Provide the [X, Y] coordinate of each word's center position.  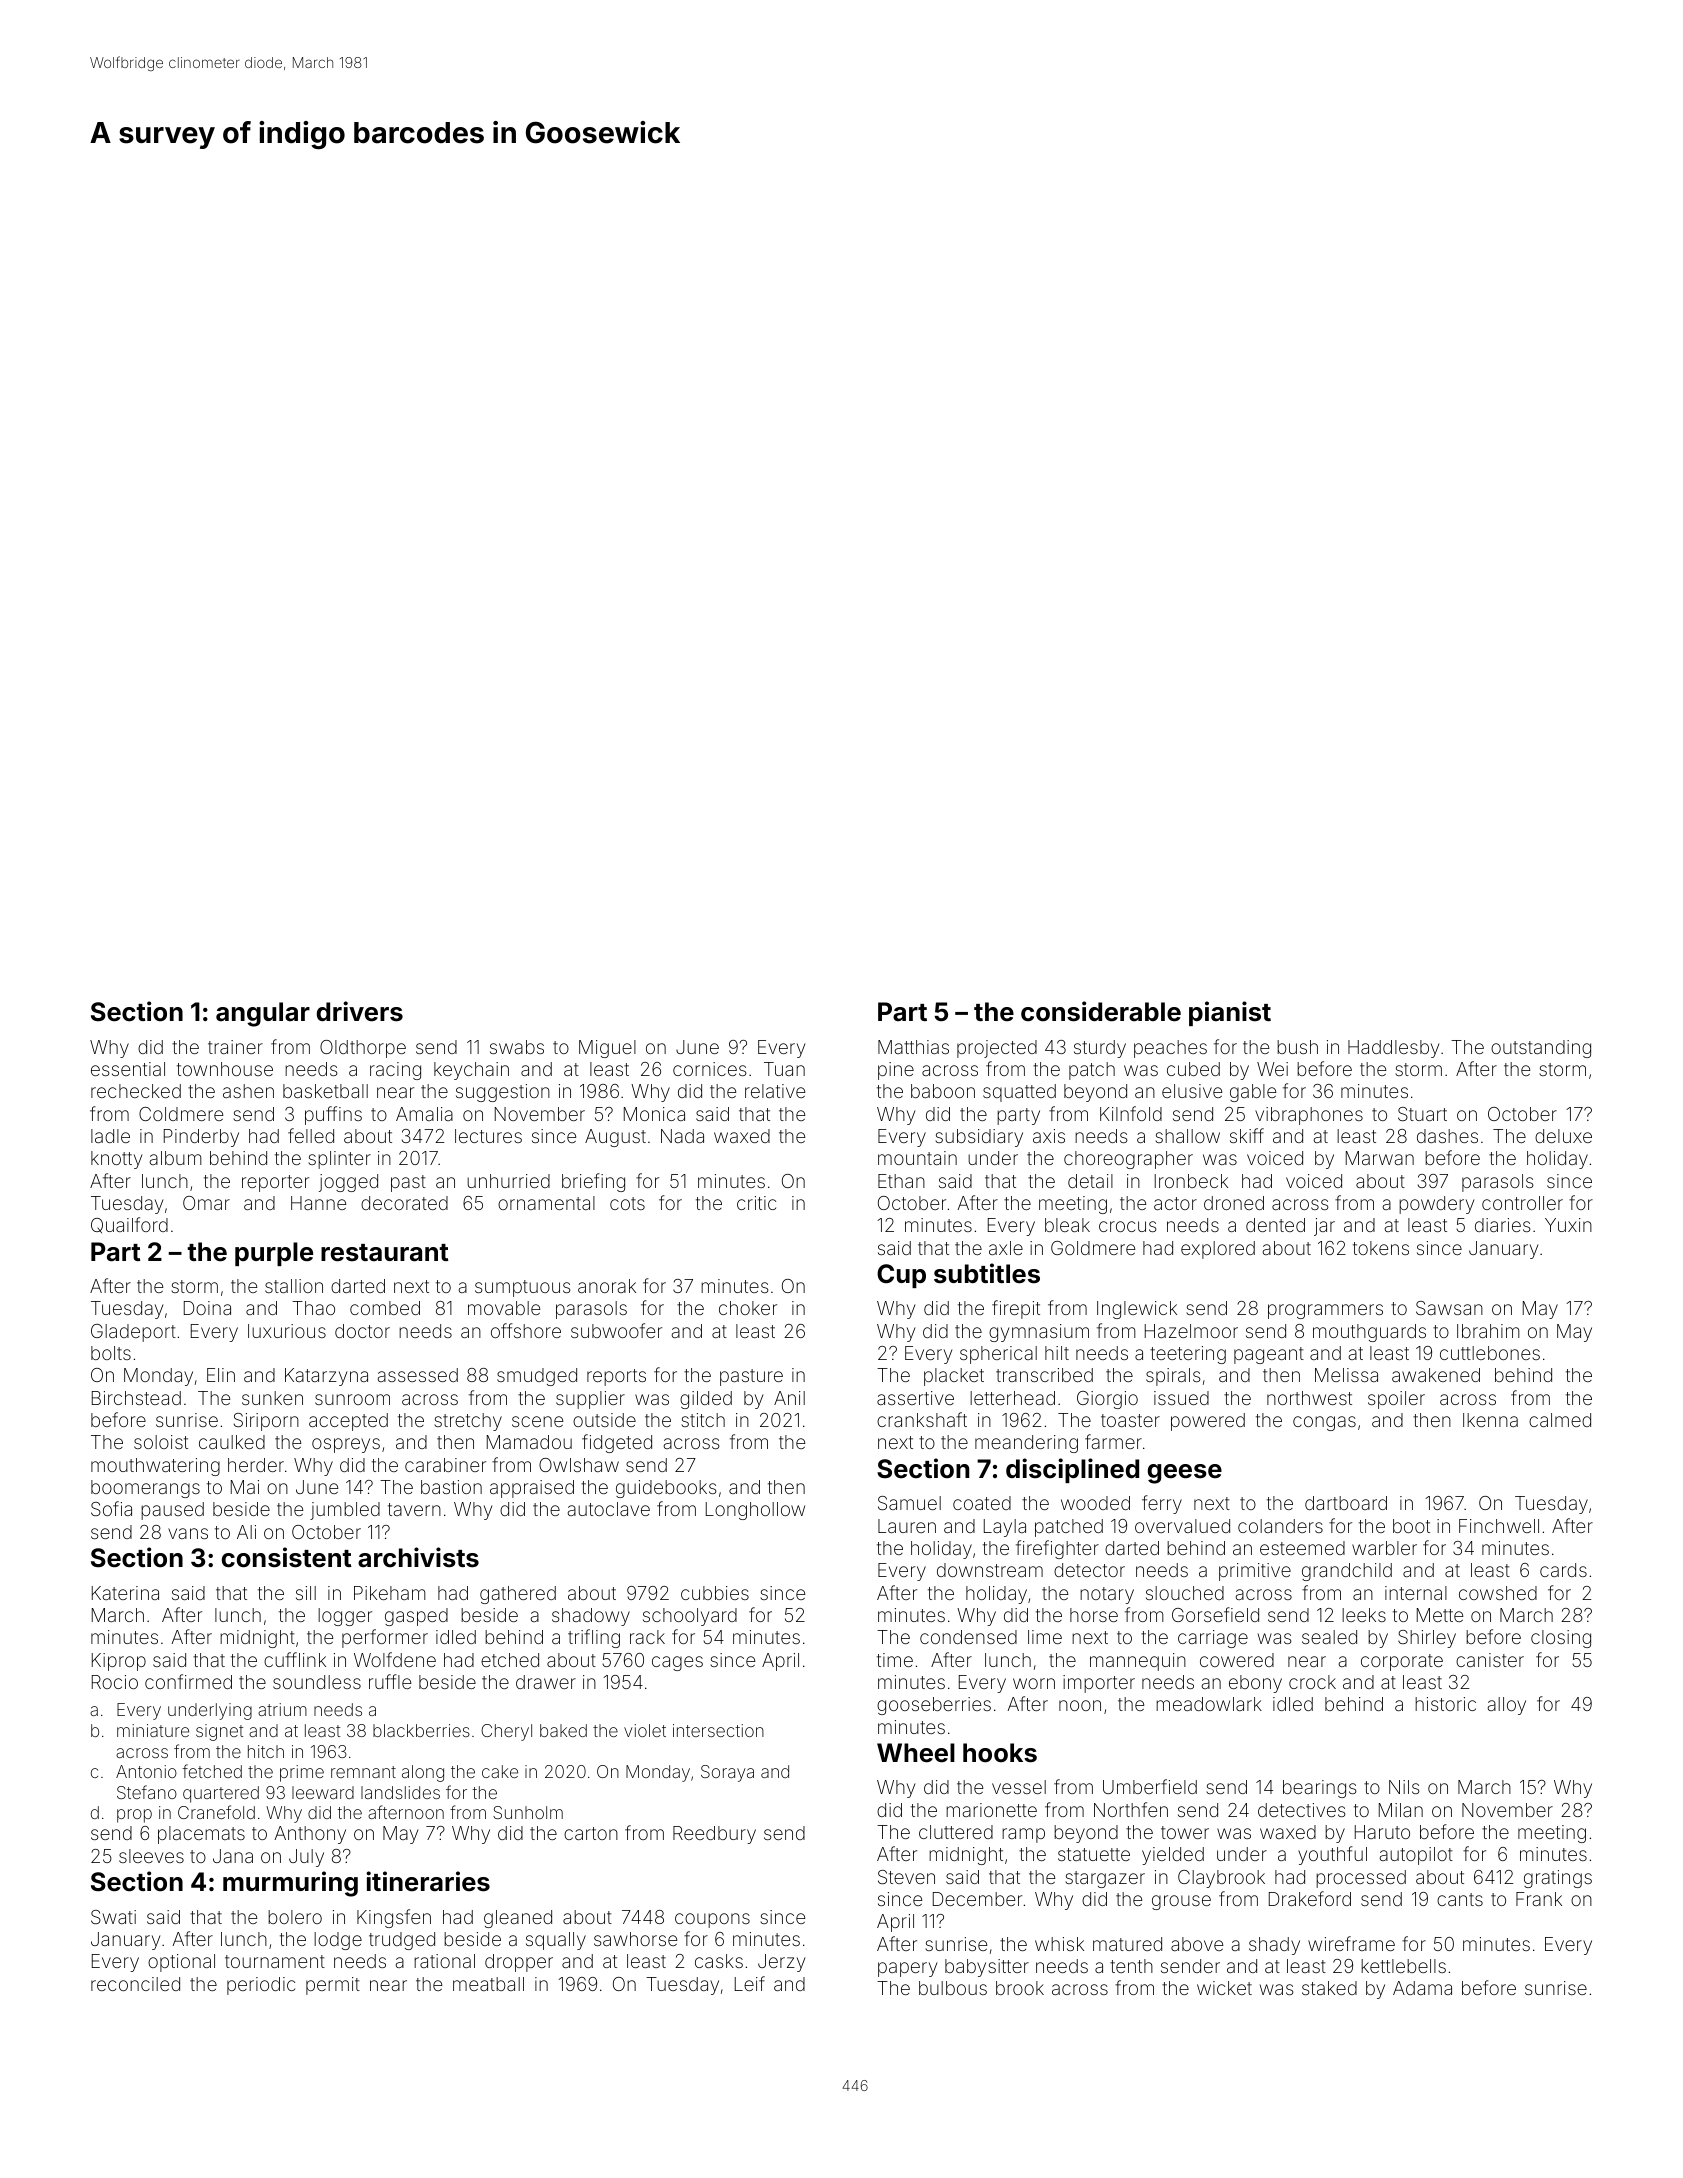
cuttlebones [1490, 1353]
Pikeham [390, 1593]
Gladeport [133, 1333]
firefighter [1057, 1549]
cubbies [715, 1593]
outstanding [1541, 1049]
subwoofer [616, 1330]
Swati [113, 1917]
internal [1416, 1593]
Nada [682, 1136]
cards [1563, 1570]
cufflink [295, 1659]
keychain [471, 1071]
